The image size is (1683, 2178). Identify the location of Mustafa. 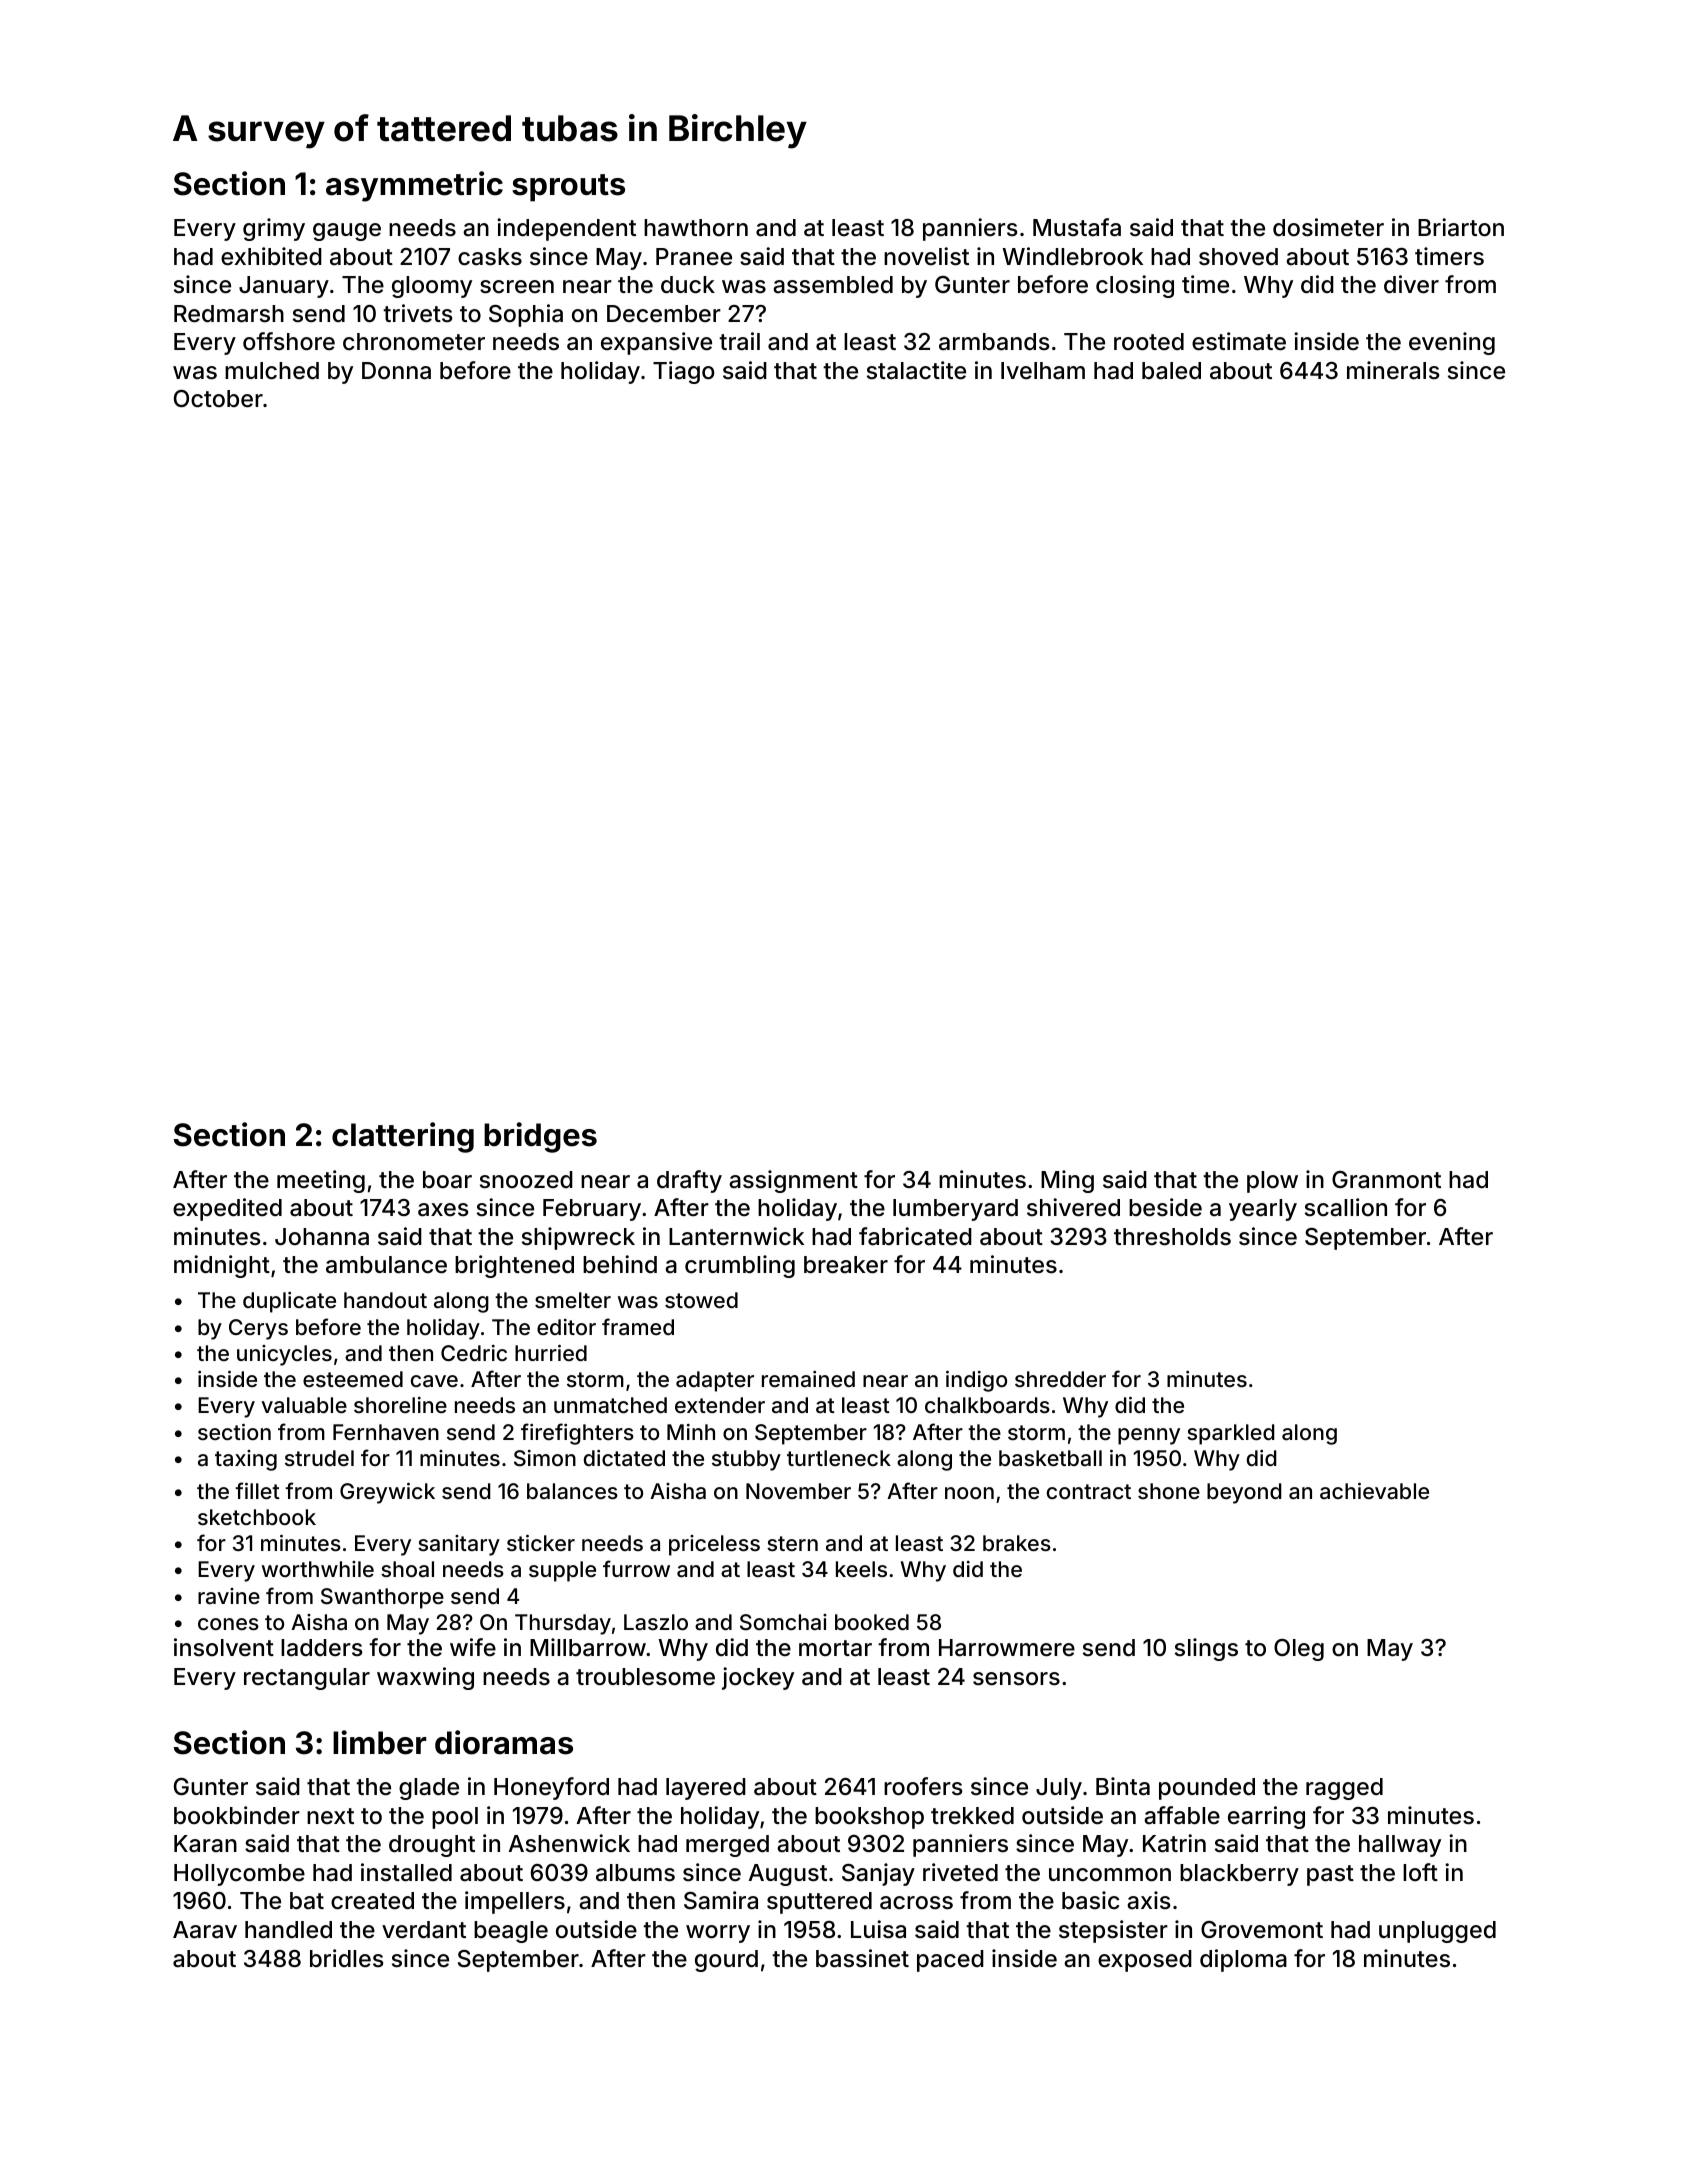
(1077, 227).
